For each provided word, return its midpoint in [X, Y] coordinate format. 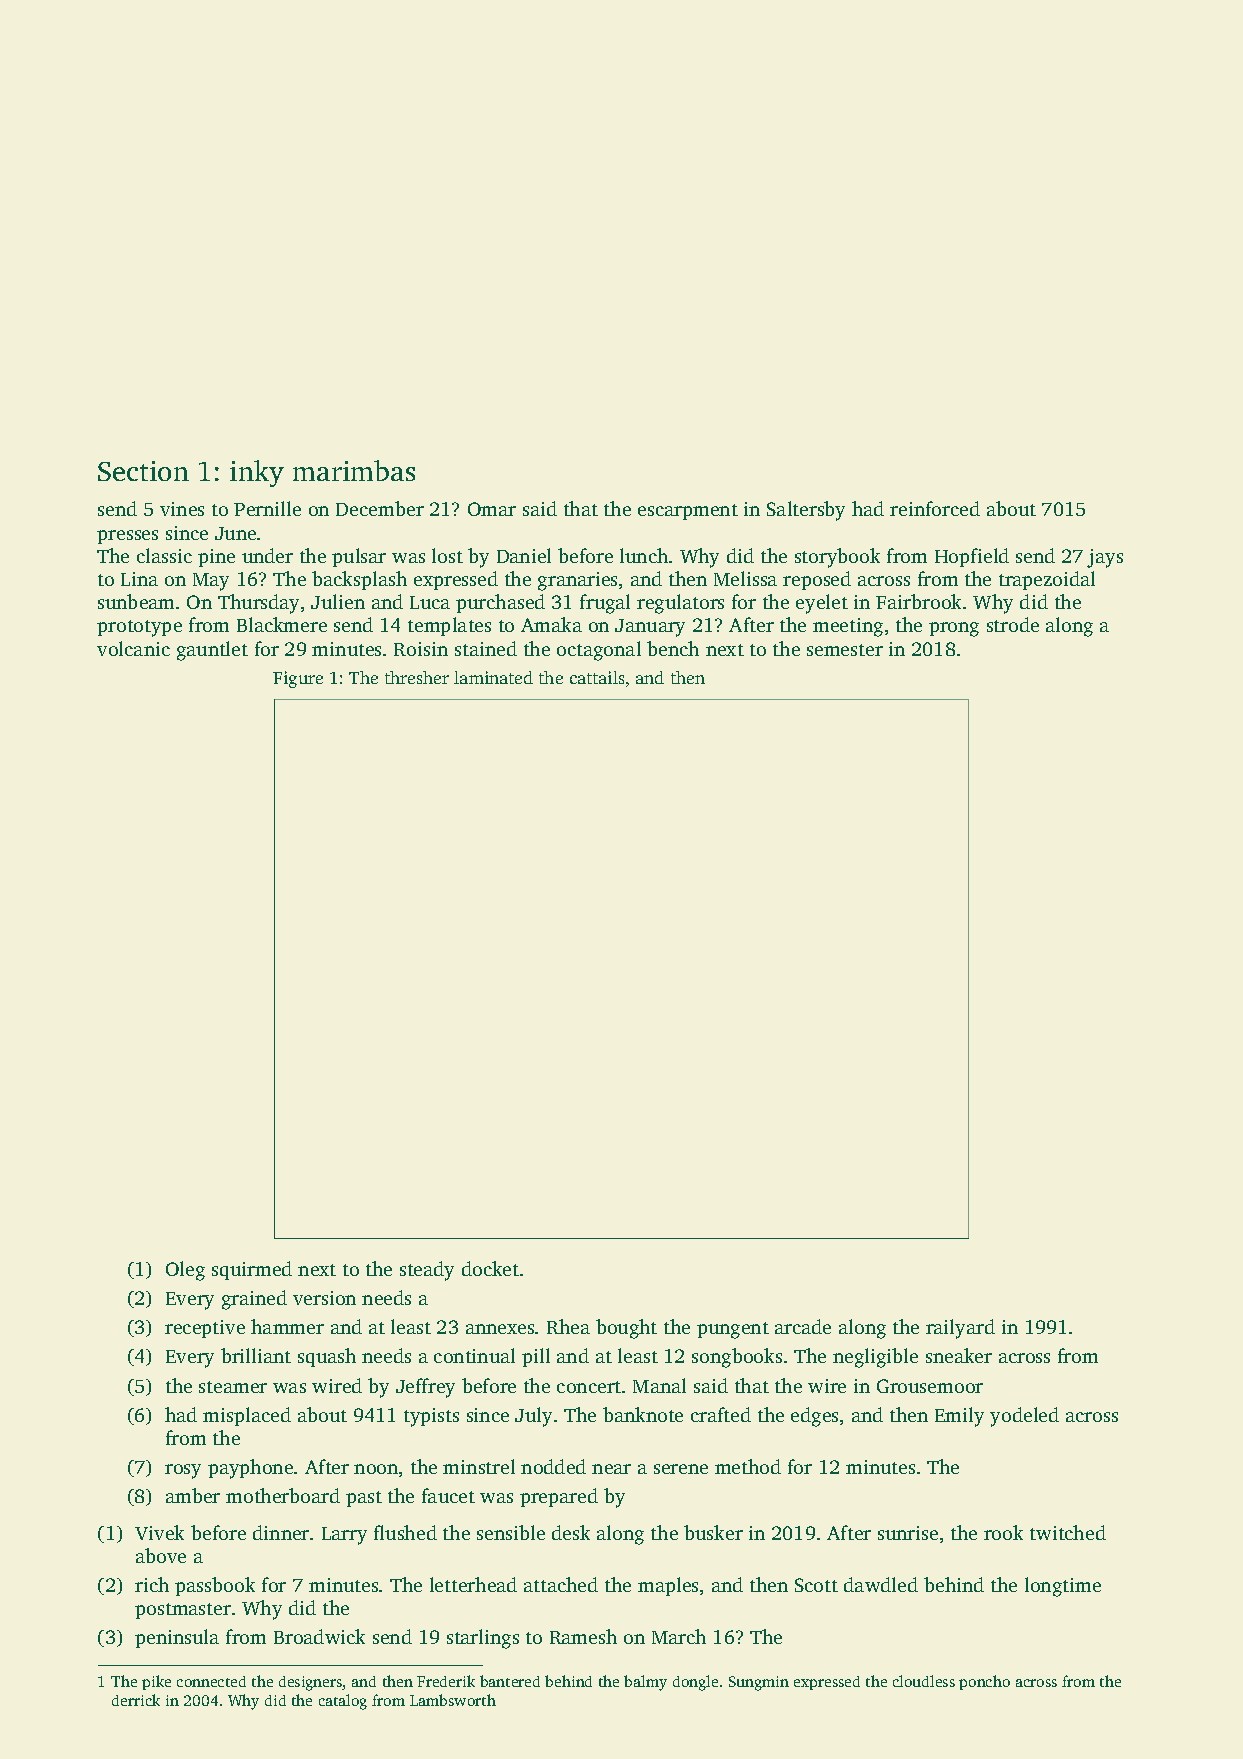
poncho [984, 1682]
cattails [597, 677]
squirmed [252, 1270]
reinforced [935, 508]
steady [427, 1271]
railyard [960, 1329]
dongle [695, 1683]
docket [490, 1268]
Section [143, 471]
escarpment [688, 512]
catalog [343, 1702]
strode [1013, 624]
